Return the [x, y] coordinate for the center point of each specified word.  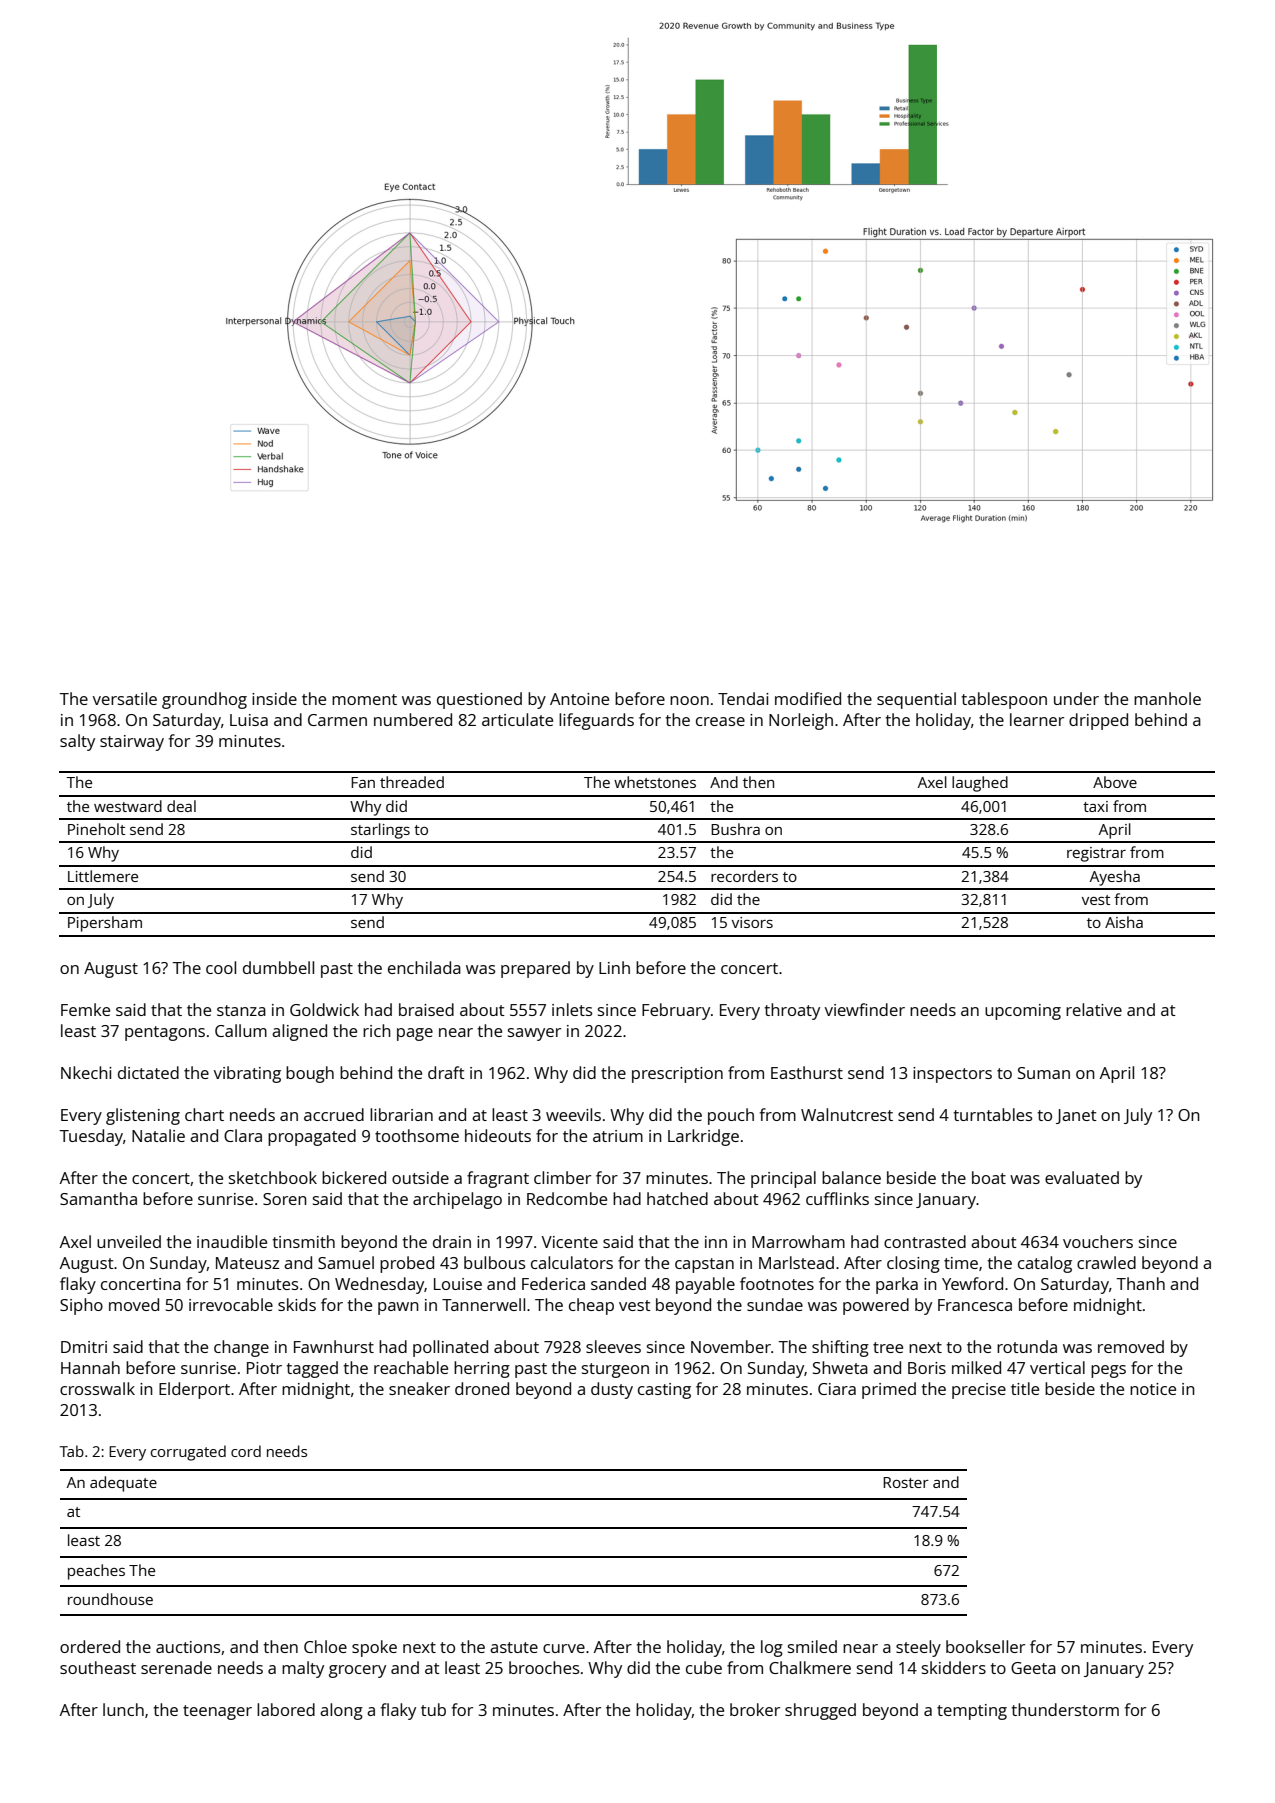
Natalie [158, 1135]
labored [286, 1709]
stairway [132, 743]
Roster [906, 1482]
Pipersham [105, 924]
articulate [517, 719]
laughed [980, 784]
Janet [1076, 1116]
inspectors [952, 1075]
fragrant [498, 1179]
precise [979, 1391]
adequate [123, 1484]
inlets [572, 1009]
